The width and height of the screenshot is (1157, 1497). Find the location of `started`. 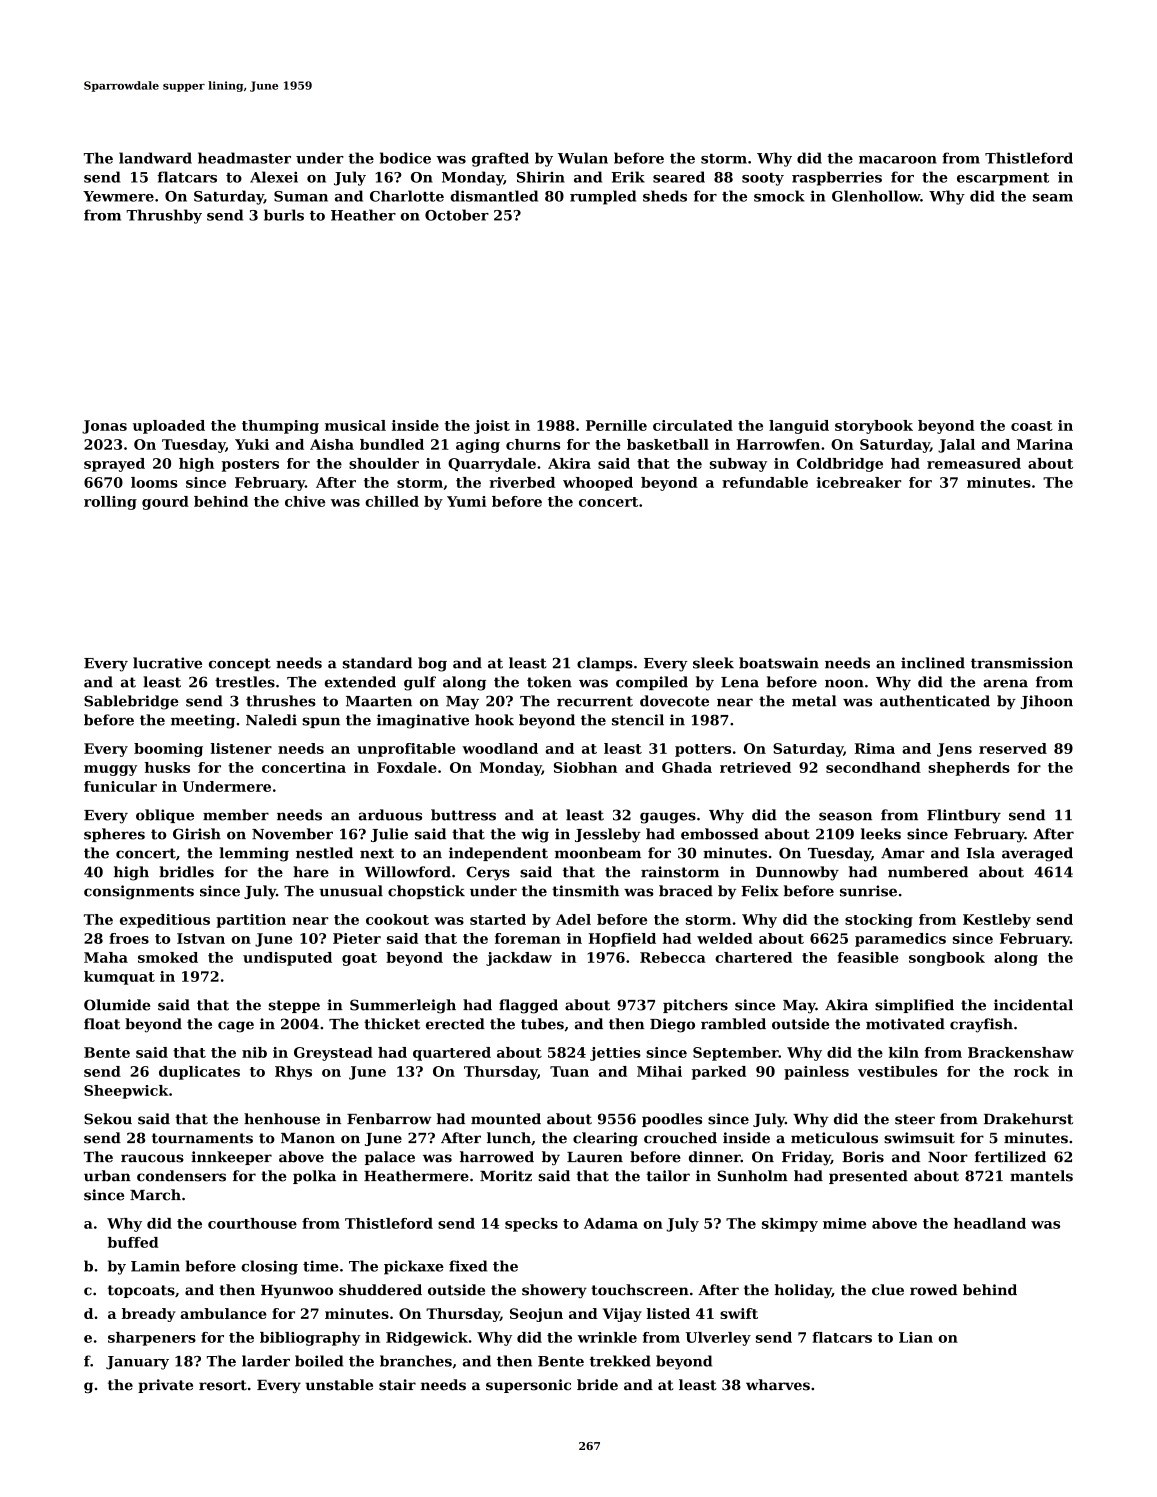

started is located at coordinates (498, 919).
